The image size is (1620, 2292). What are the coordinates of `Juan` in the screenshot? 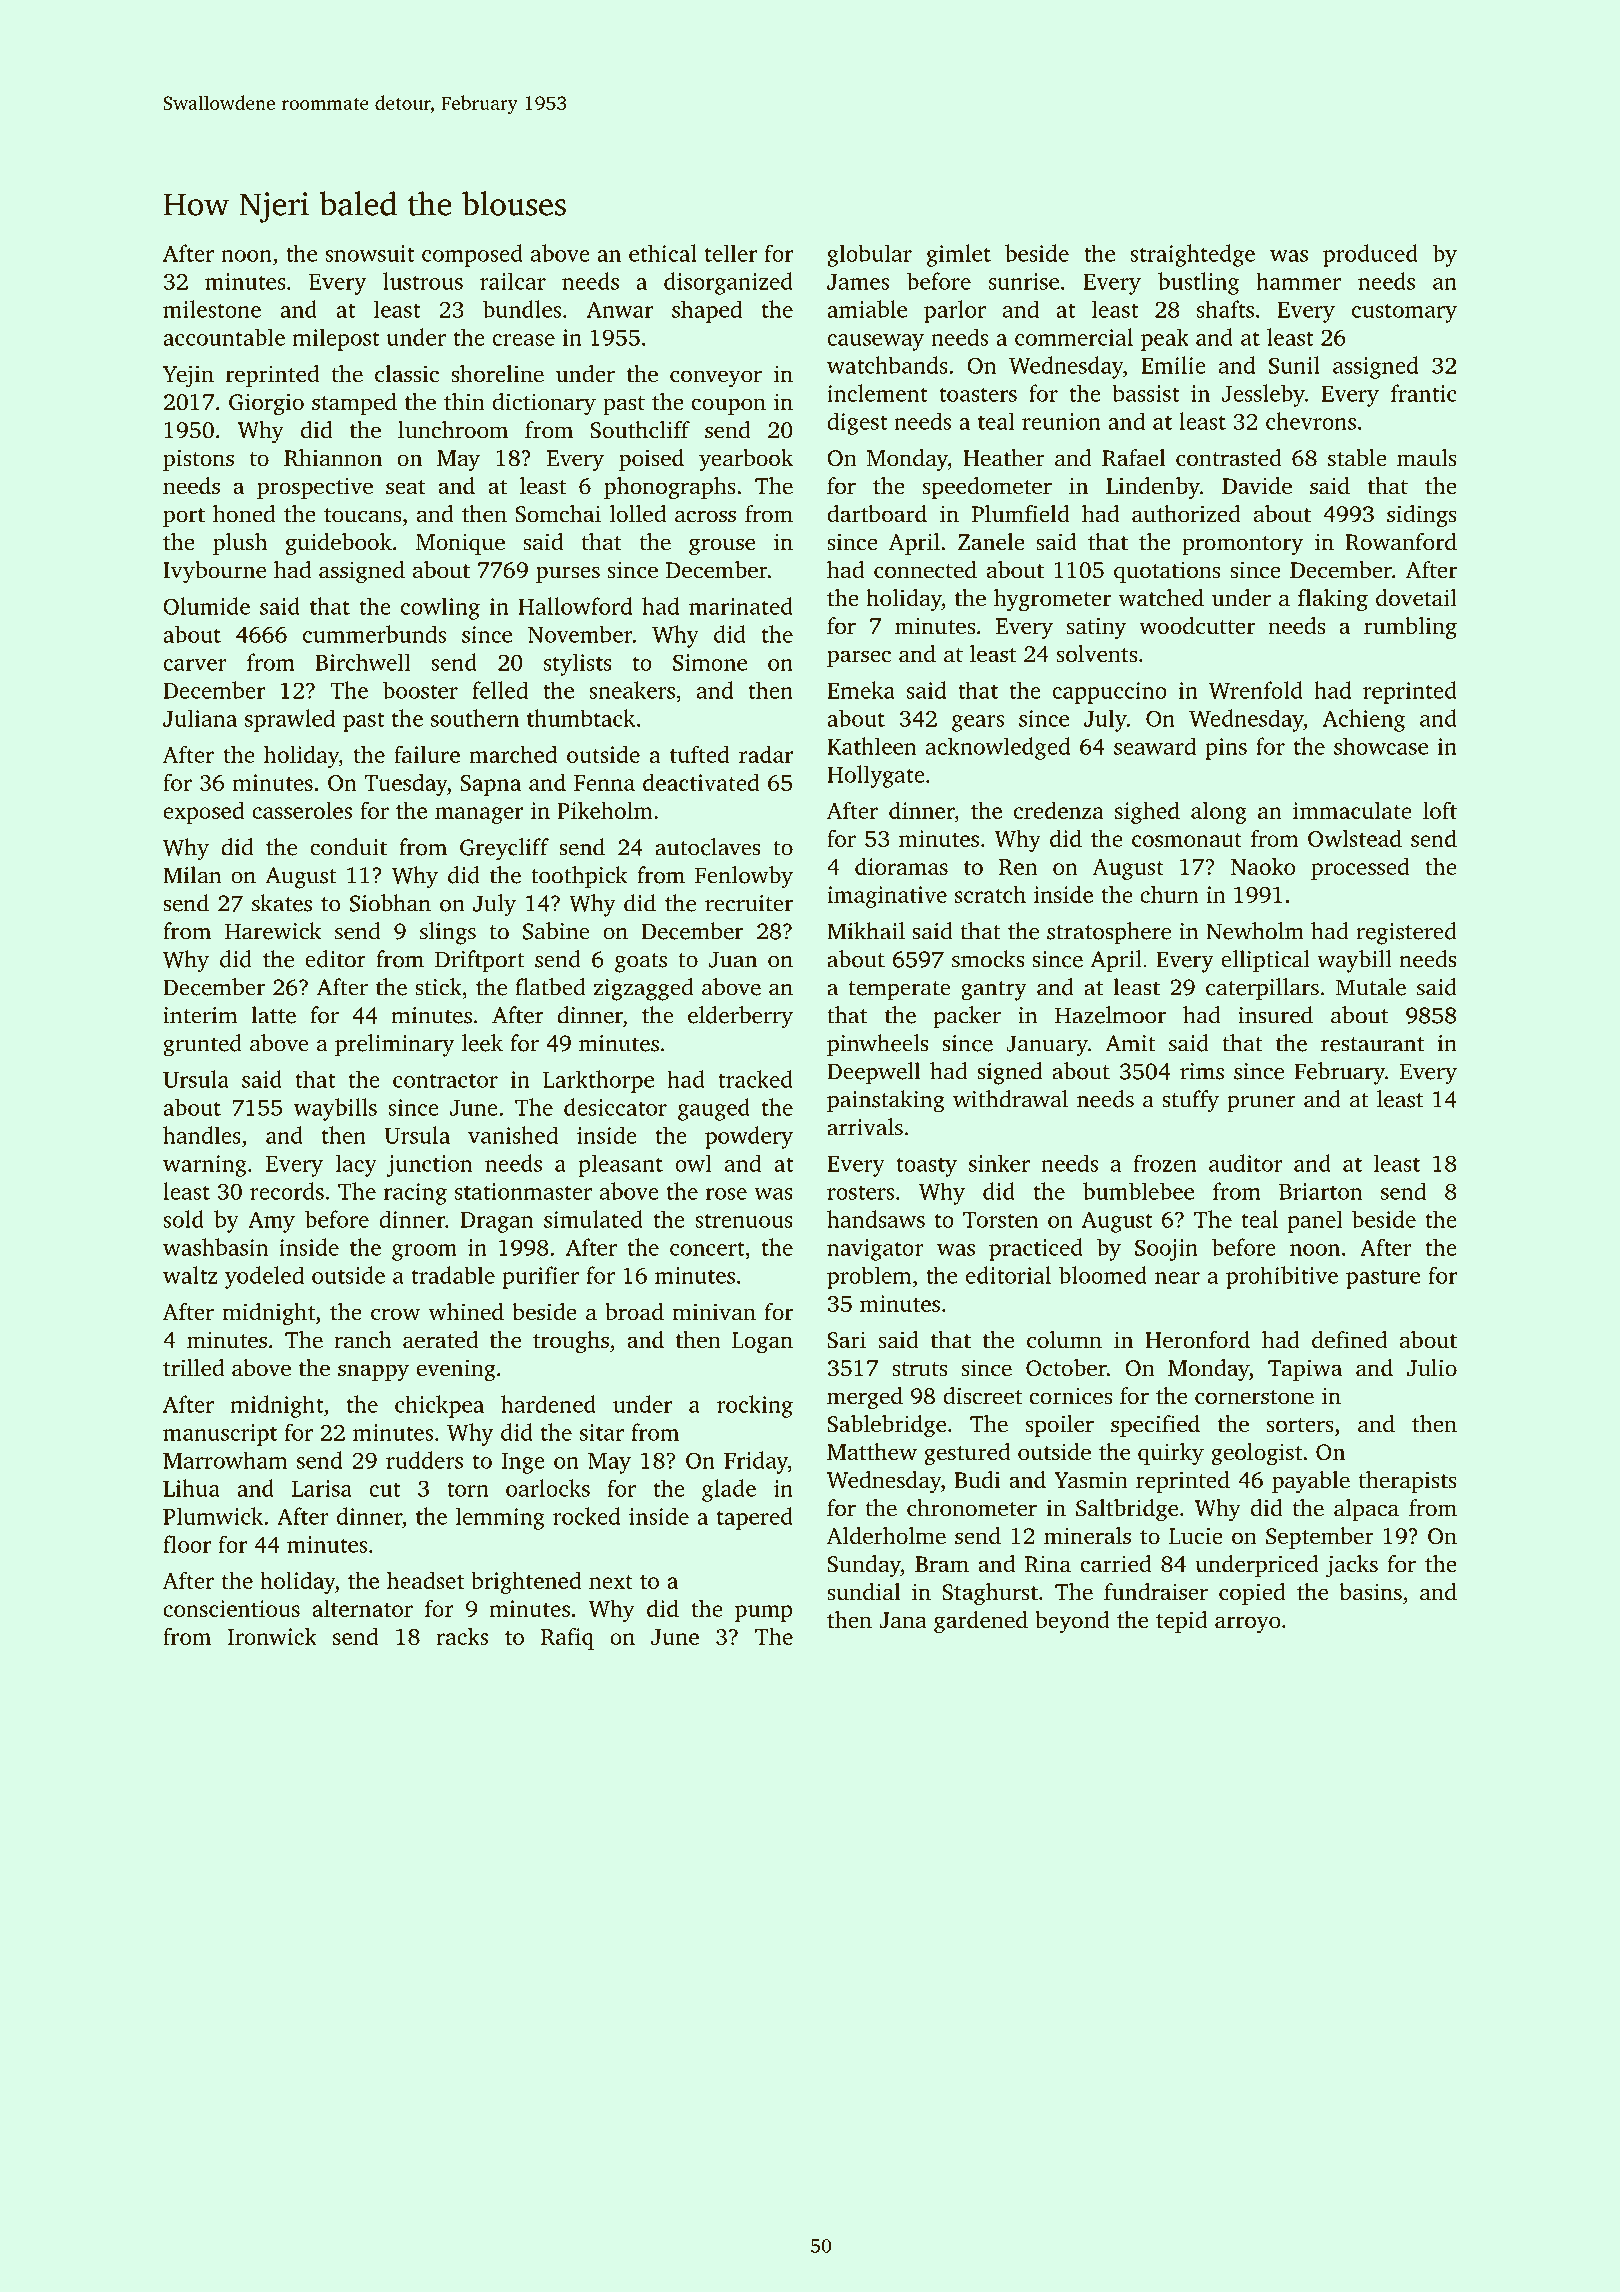 It's located at (733, 959).
